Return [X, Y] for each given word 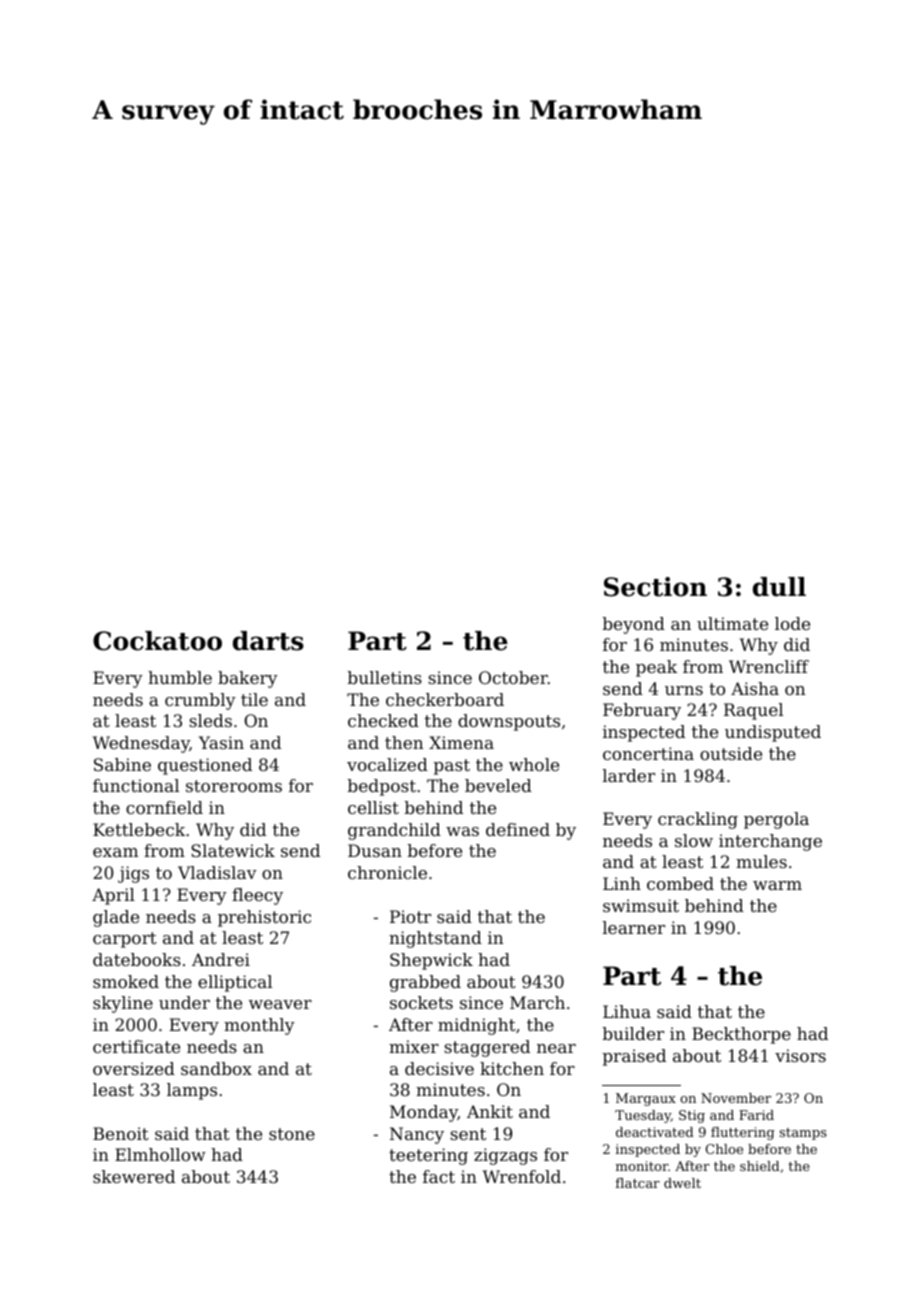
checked [383, 720]
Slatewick [233, 850]
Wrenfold [522, 1176]
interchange [770, 842]
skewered [134, 1176]
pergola [776, 820]
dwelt [682, 1183]
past [452, 767]
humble [180, 677]
